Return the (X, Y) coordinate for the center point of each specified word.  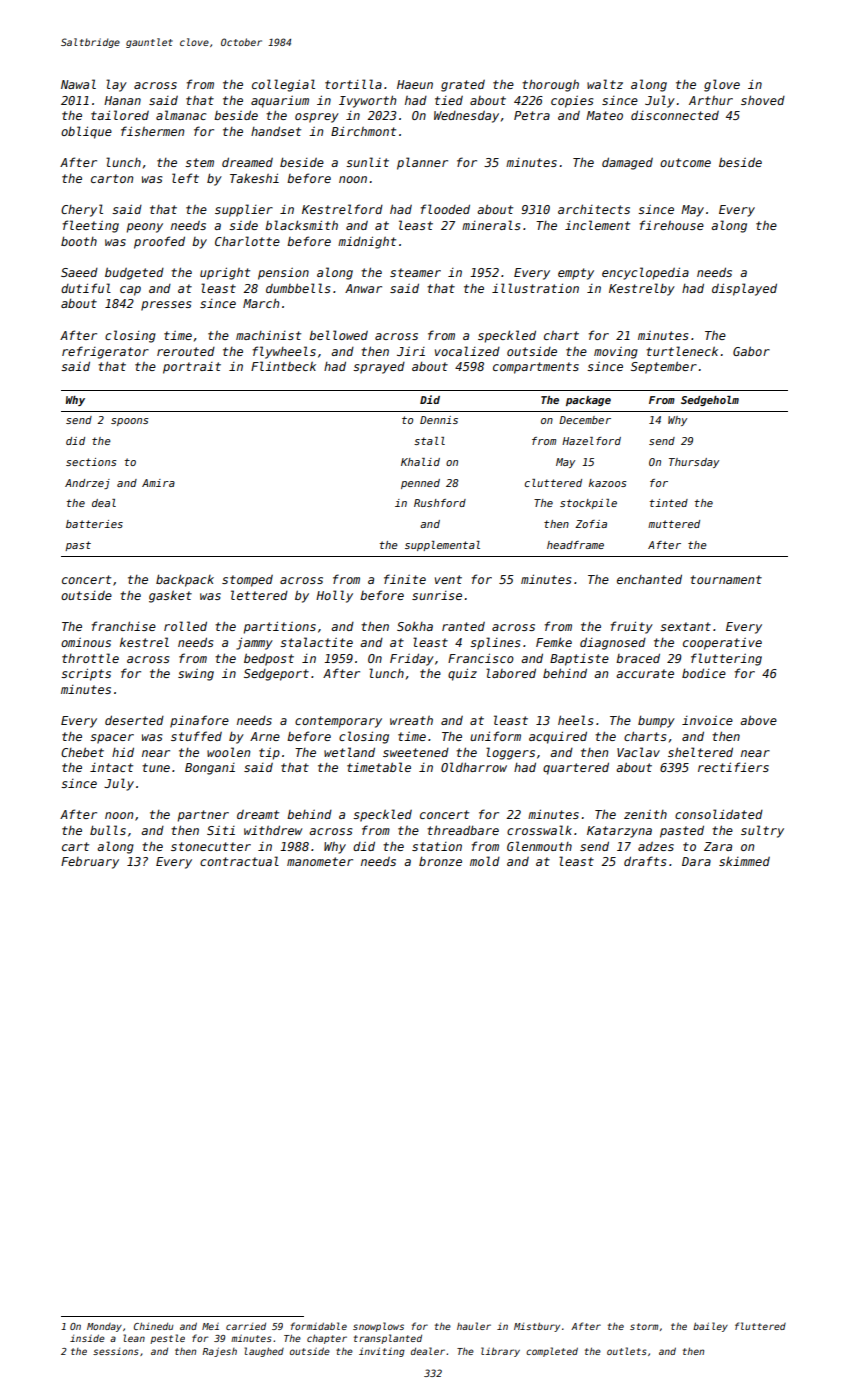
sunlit (367, 162)
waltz (605, 84)
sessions (115, 1351)
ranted (463, 626)
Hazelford (591, 441)
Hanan (122, 100)
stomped (247, 581)
